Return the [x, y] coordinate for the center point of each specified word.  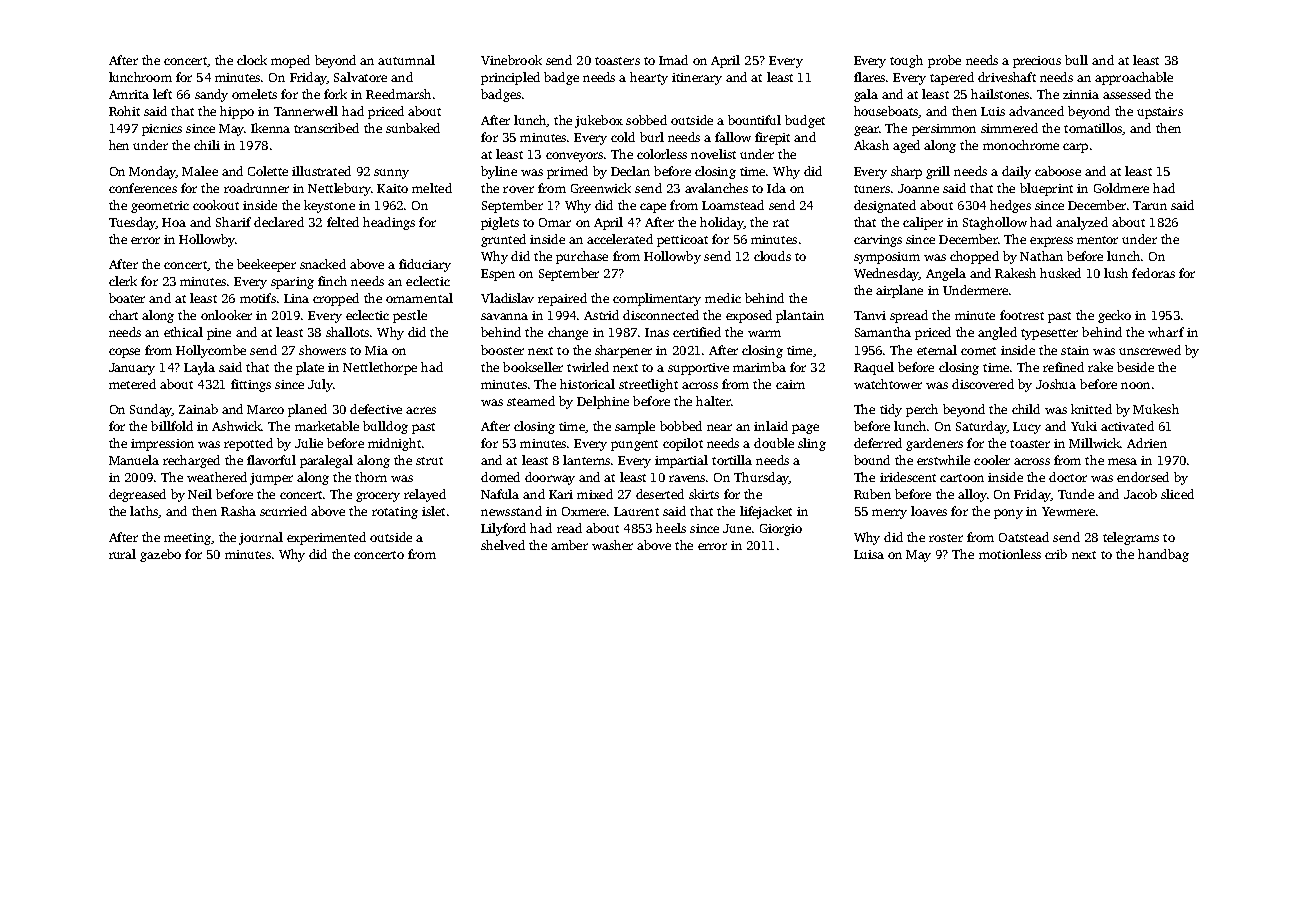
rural [122, 554]
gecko [1114, 316]
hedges [1010, 206]
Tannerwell [306, 111]
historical [587, 384]
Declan [630, 171]
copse [124, 353]
